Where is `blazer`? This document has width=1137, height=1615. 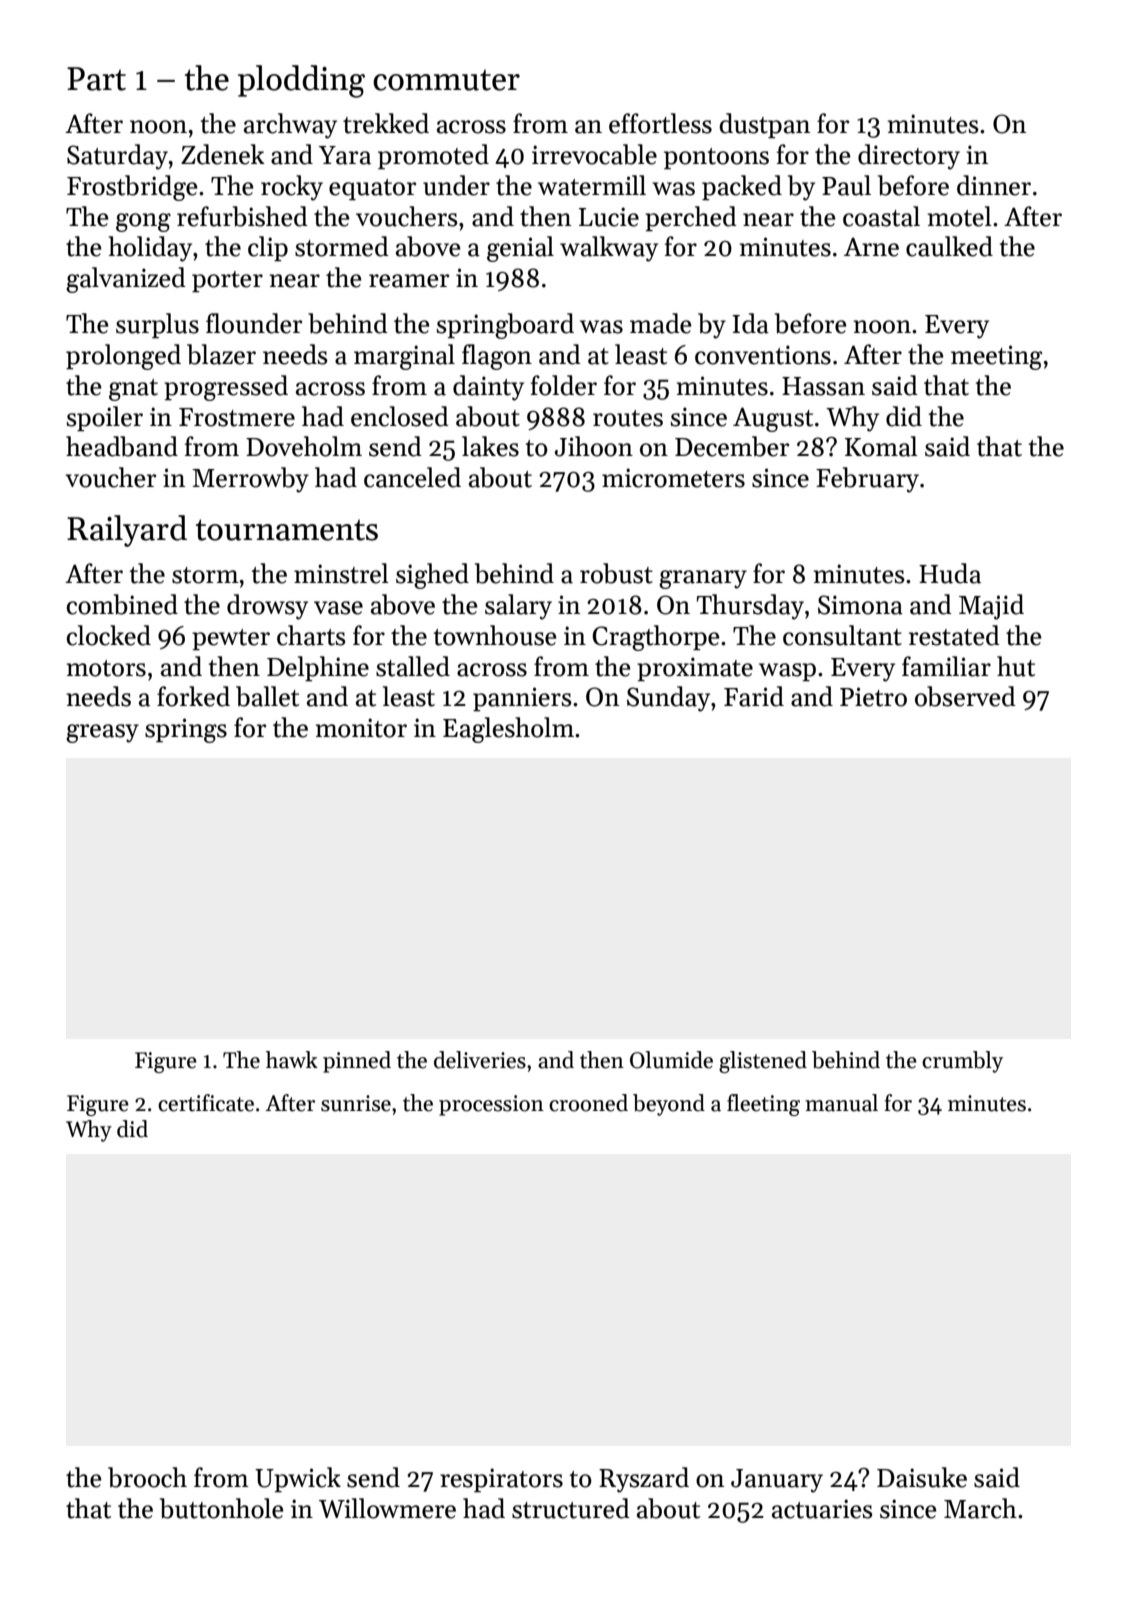 blazer is located at coordinates (221, 354).
